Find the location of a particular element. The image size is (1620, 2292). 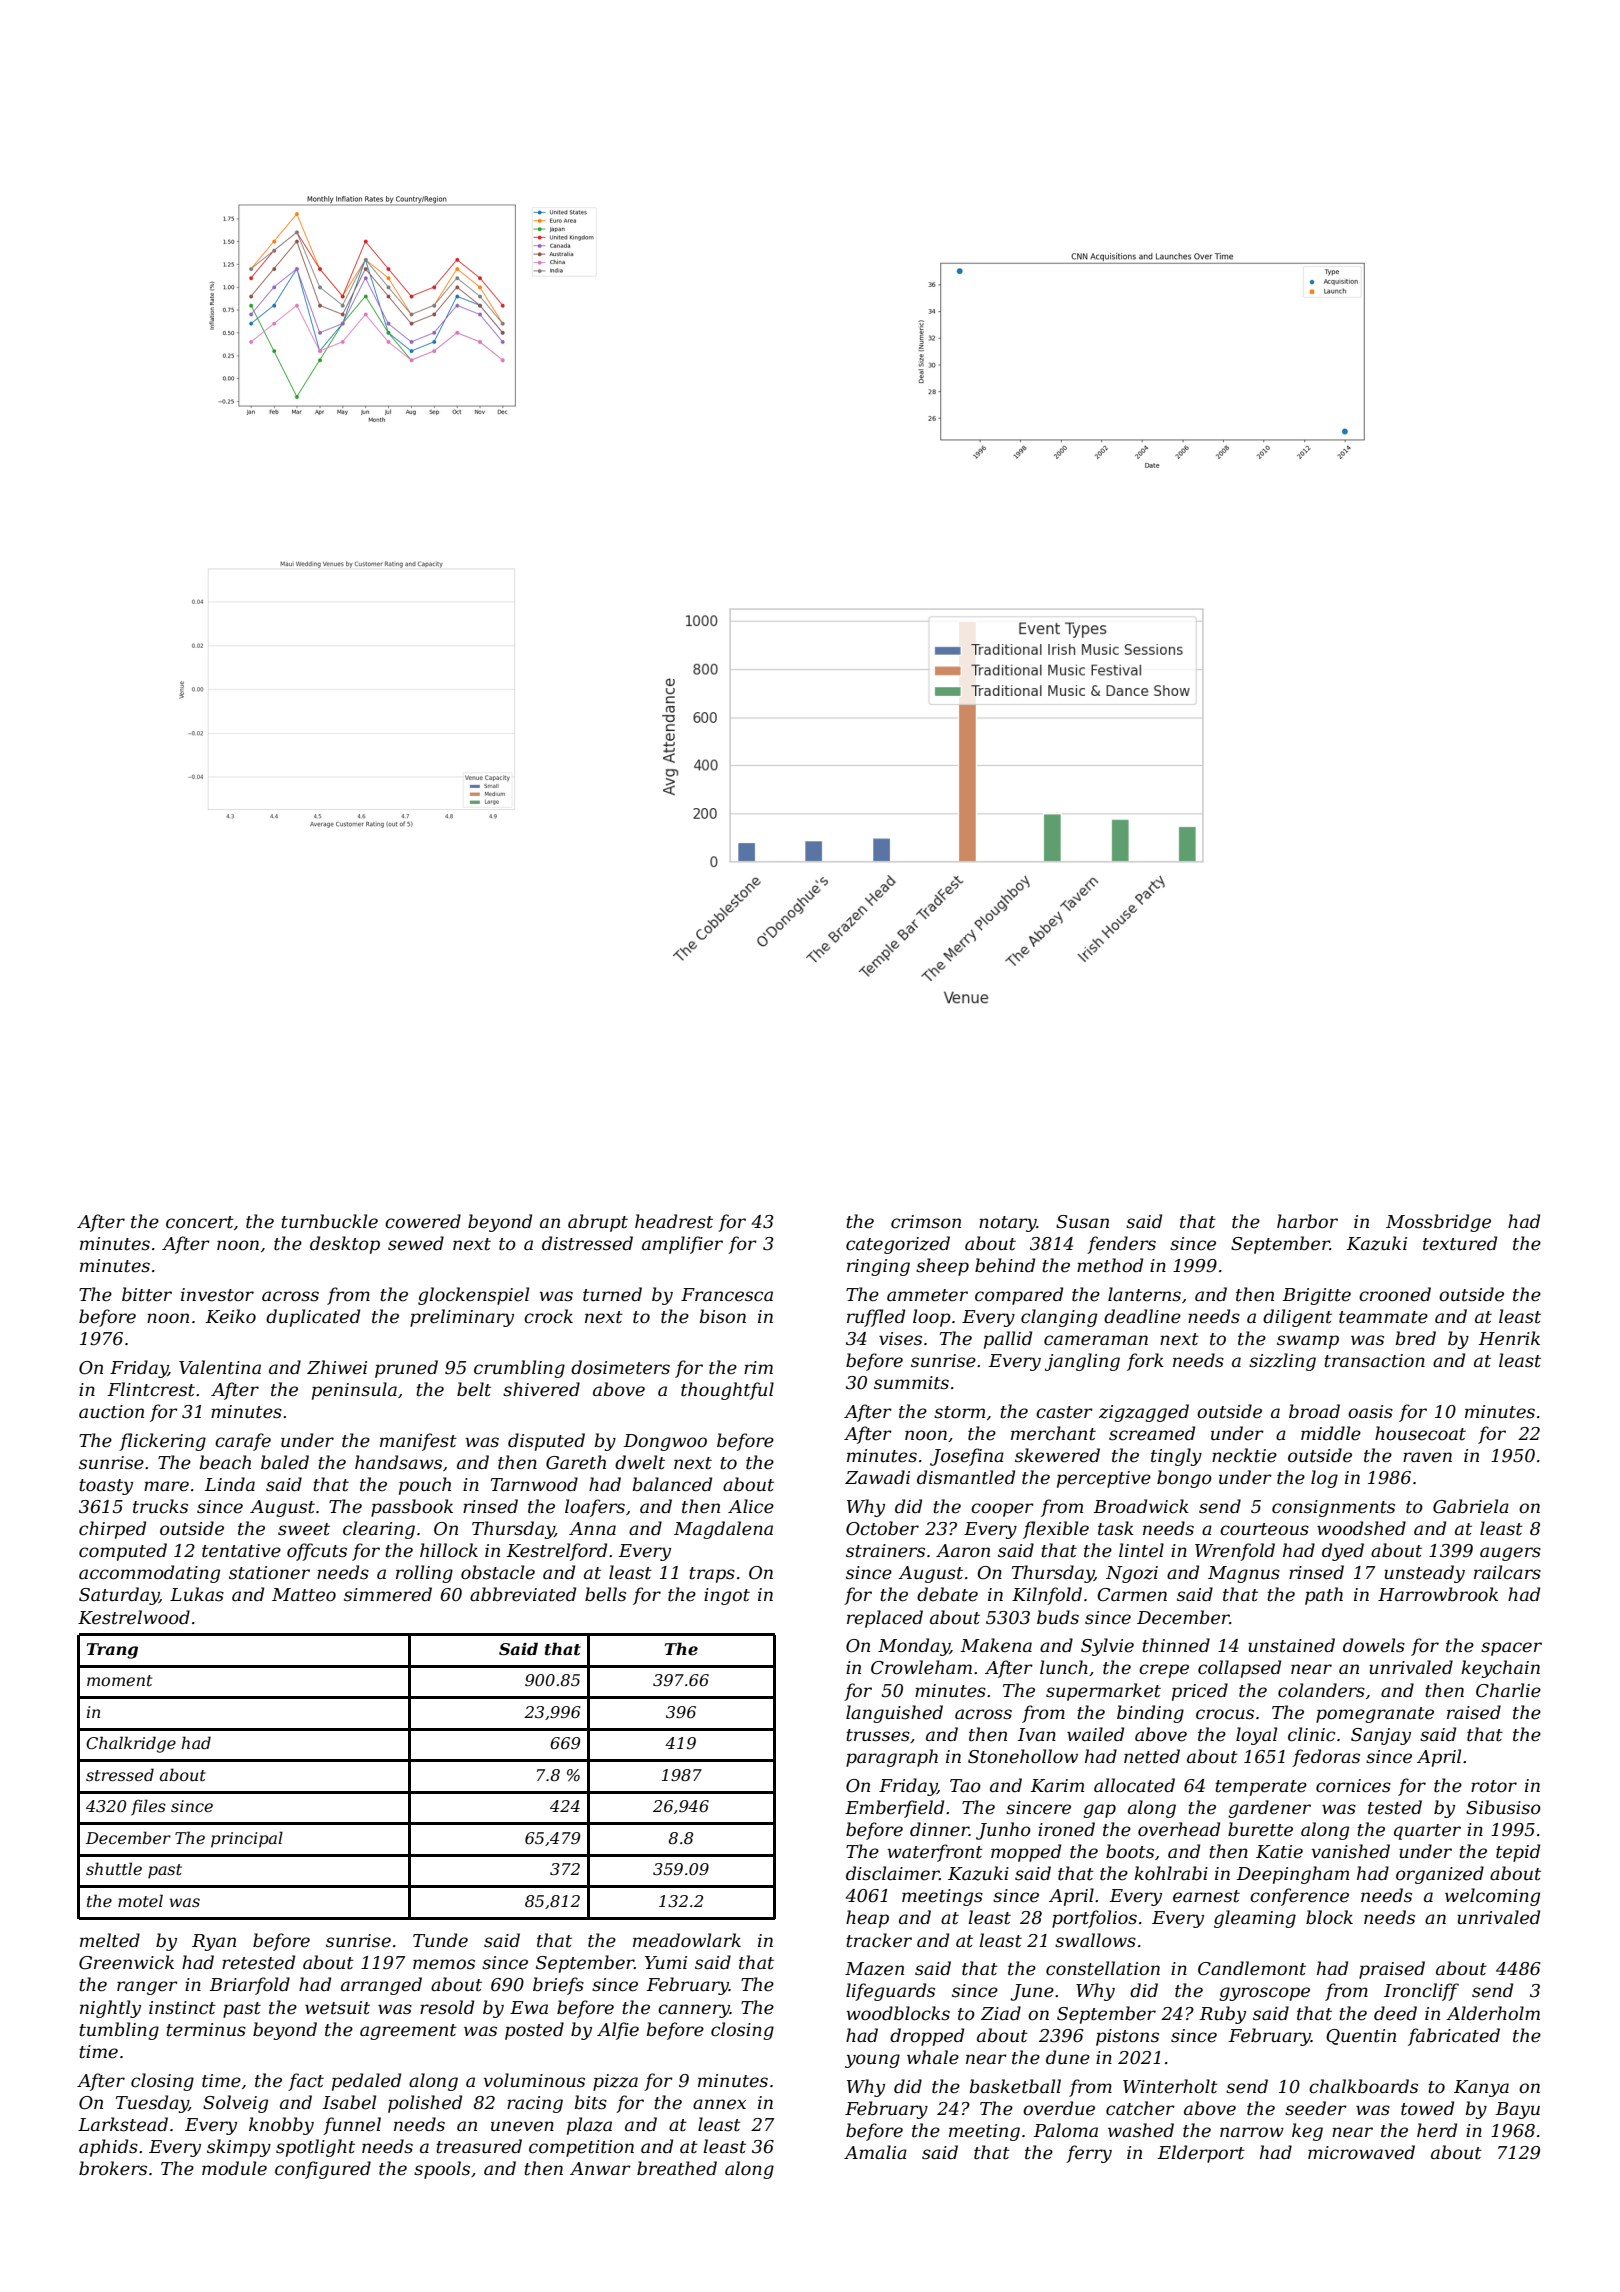

files is located at coordinates (148, 1807).
